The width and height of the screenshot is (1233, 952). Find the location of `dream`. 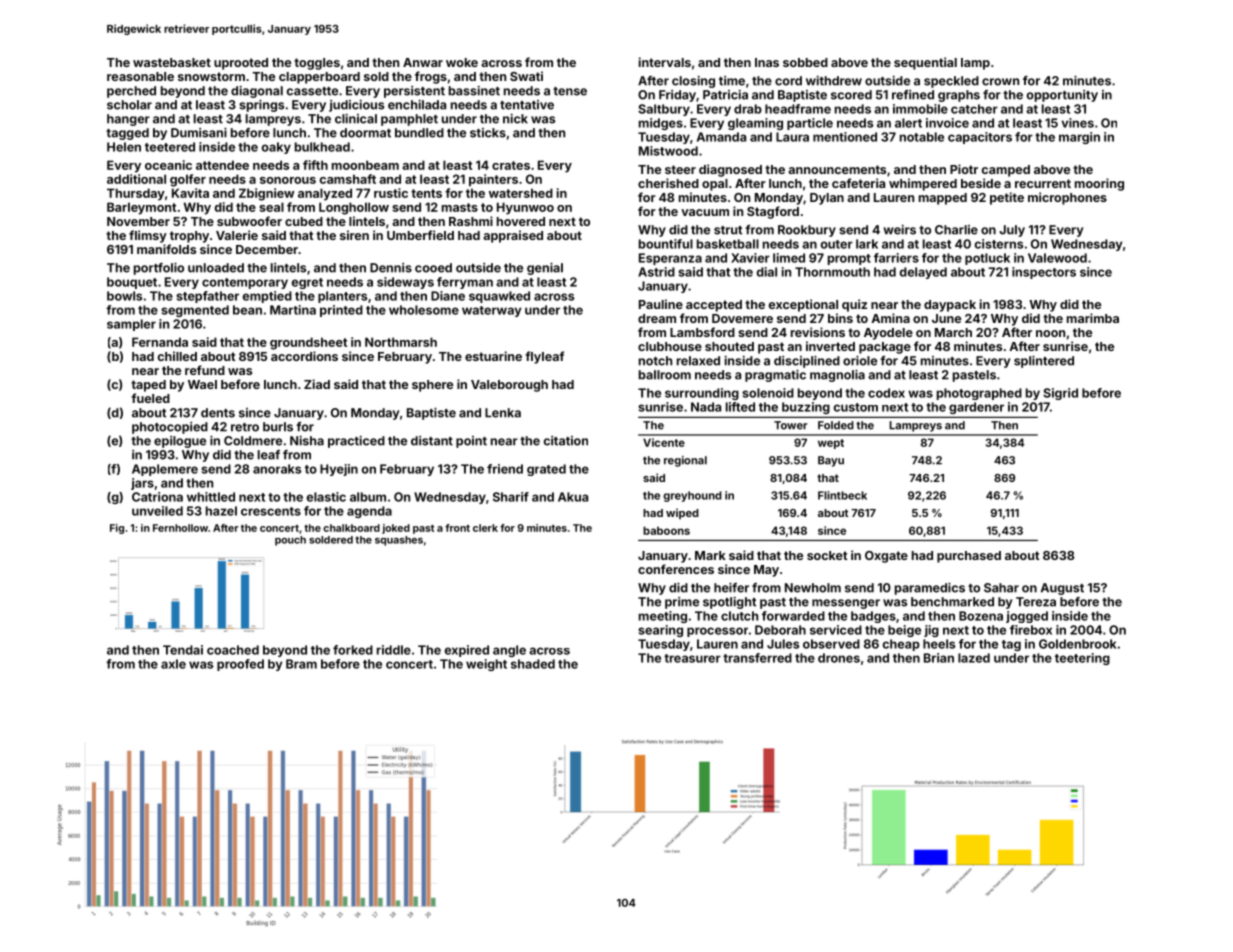

dream is located at coordinates (657, 318).
